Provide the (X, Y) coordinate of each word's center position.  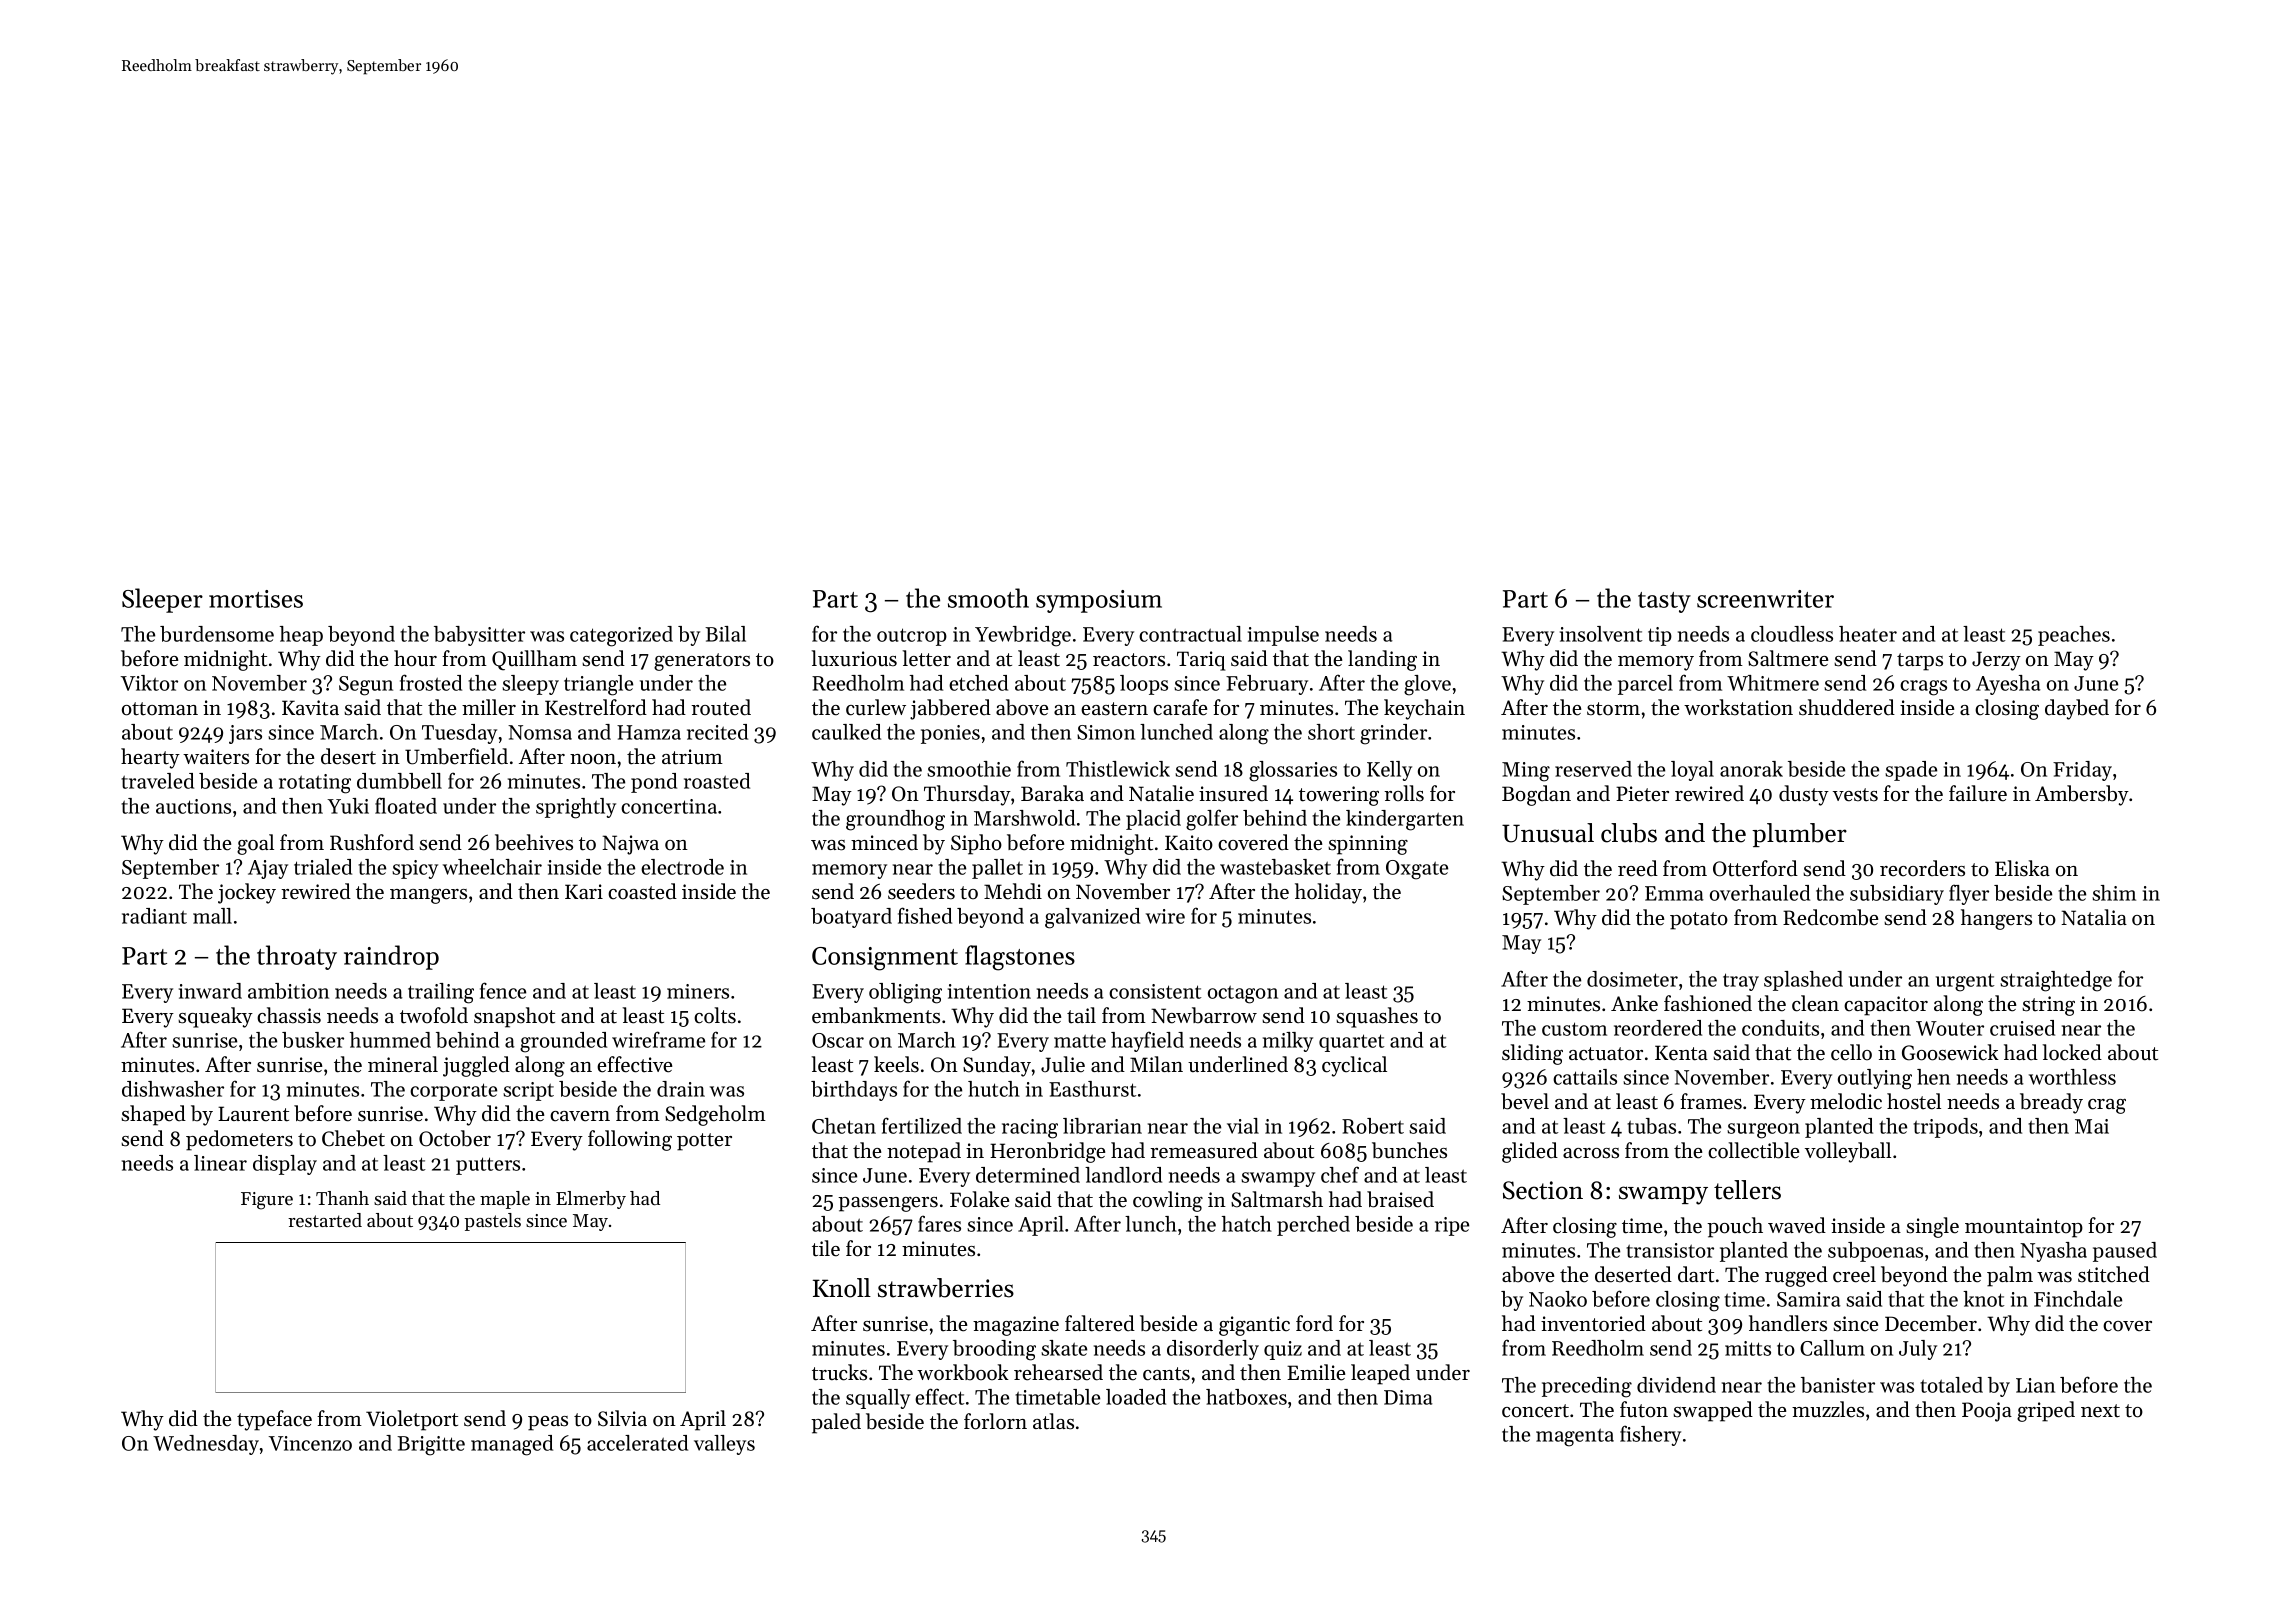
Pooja (1987, 1412)
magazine (1016, 1326)
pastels (492, 1222)
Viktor (149, 683)
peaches (2074, 636)
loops (1144, 685)
